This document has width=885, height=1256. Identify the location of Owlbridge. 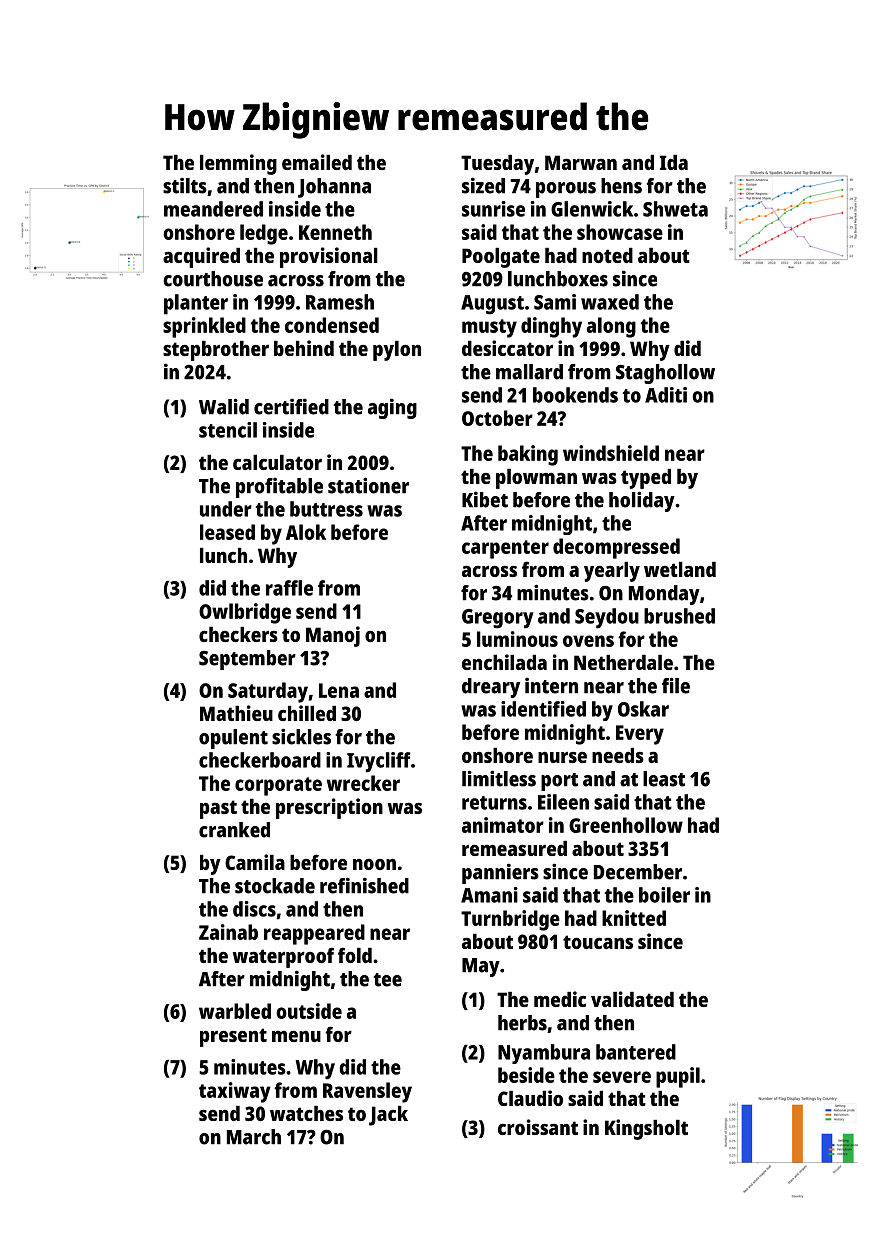
(245, 613).
